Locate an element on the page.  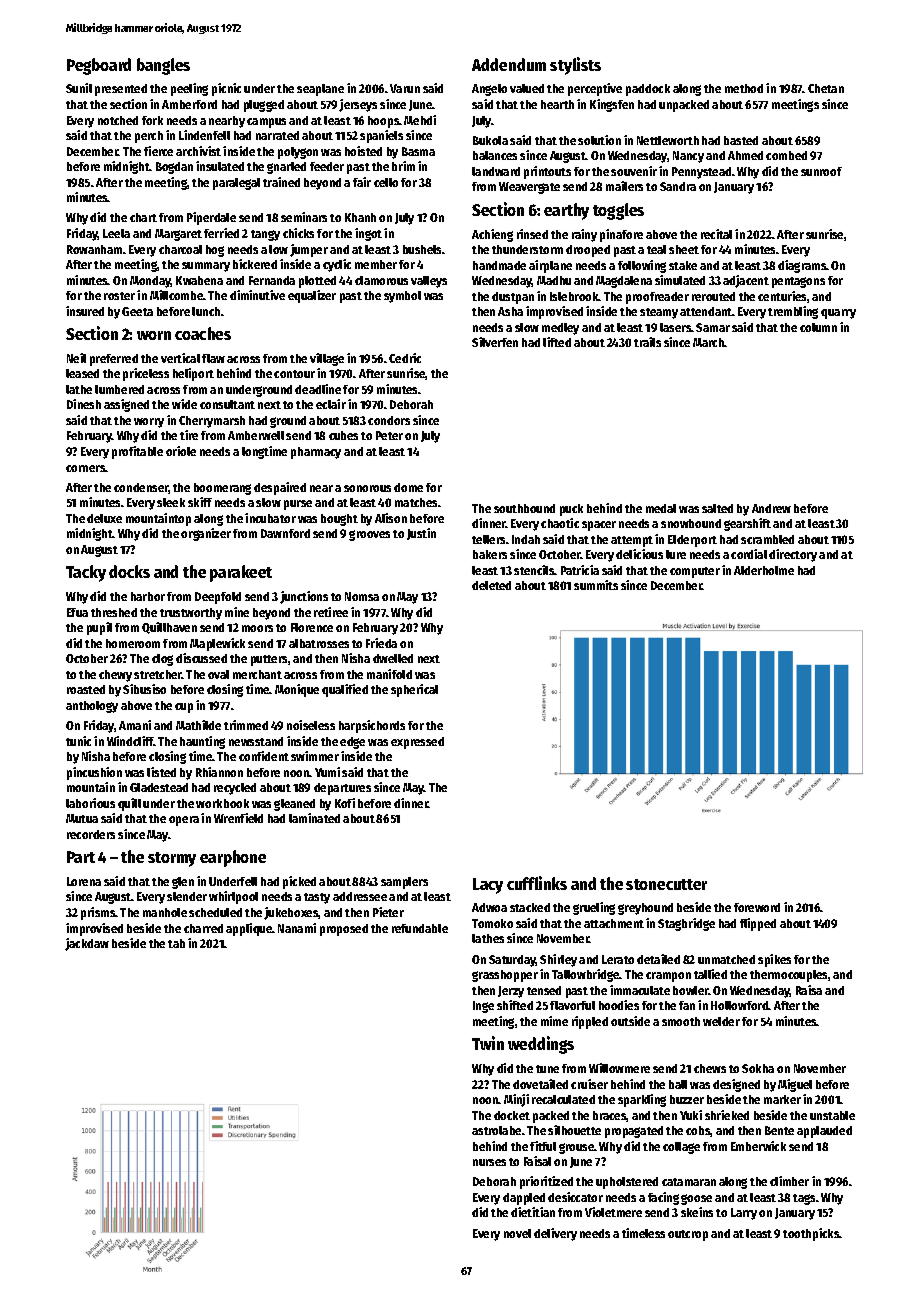
method is located at coordinates (744, 88).
